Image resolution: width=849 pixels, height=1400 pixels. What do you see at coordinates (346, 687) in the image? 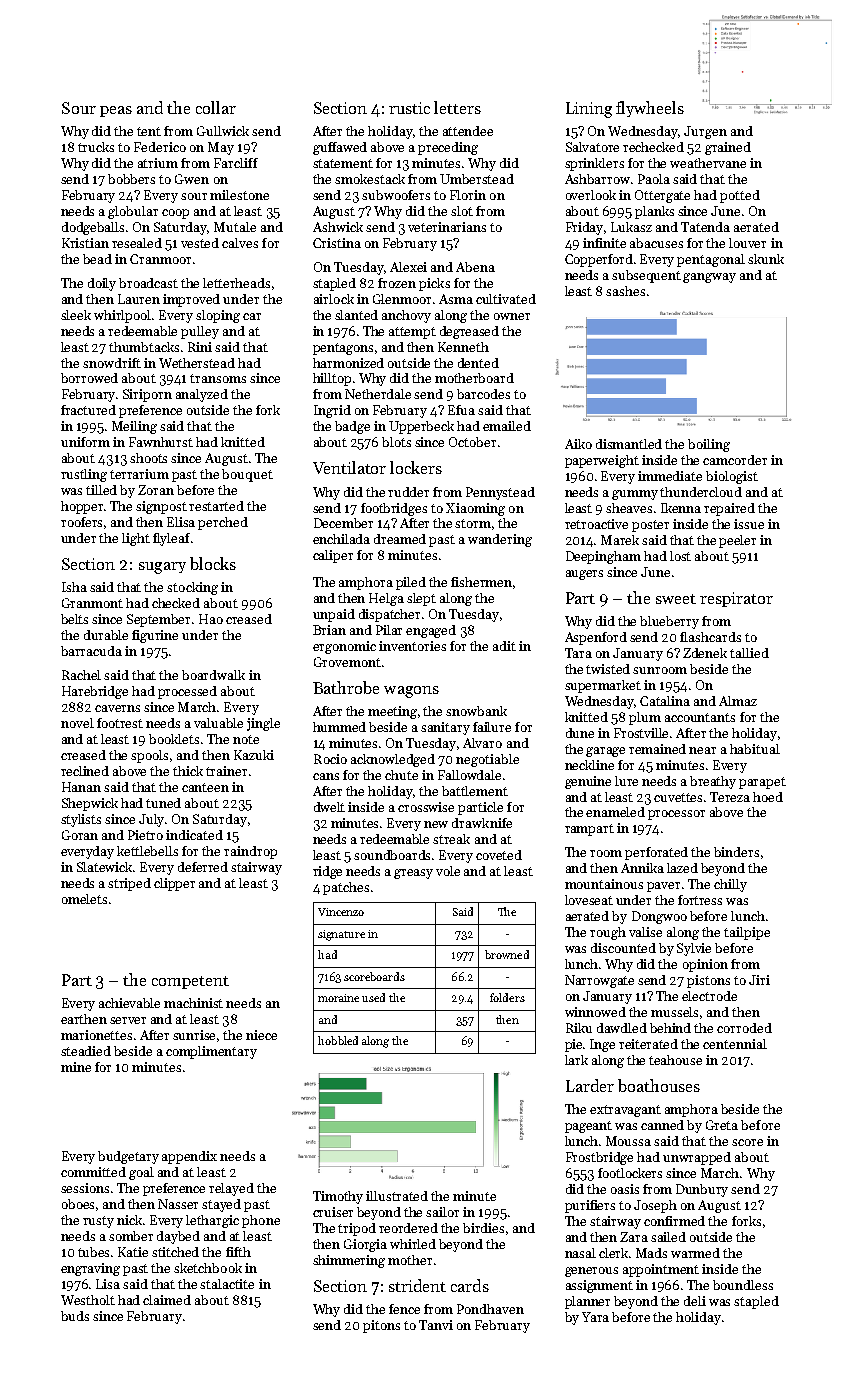
I see `Bathrobe` at bounding box center [346, 687].
